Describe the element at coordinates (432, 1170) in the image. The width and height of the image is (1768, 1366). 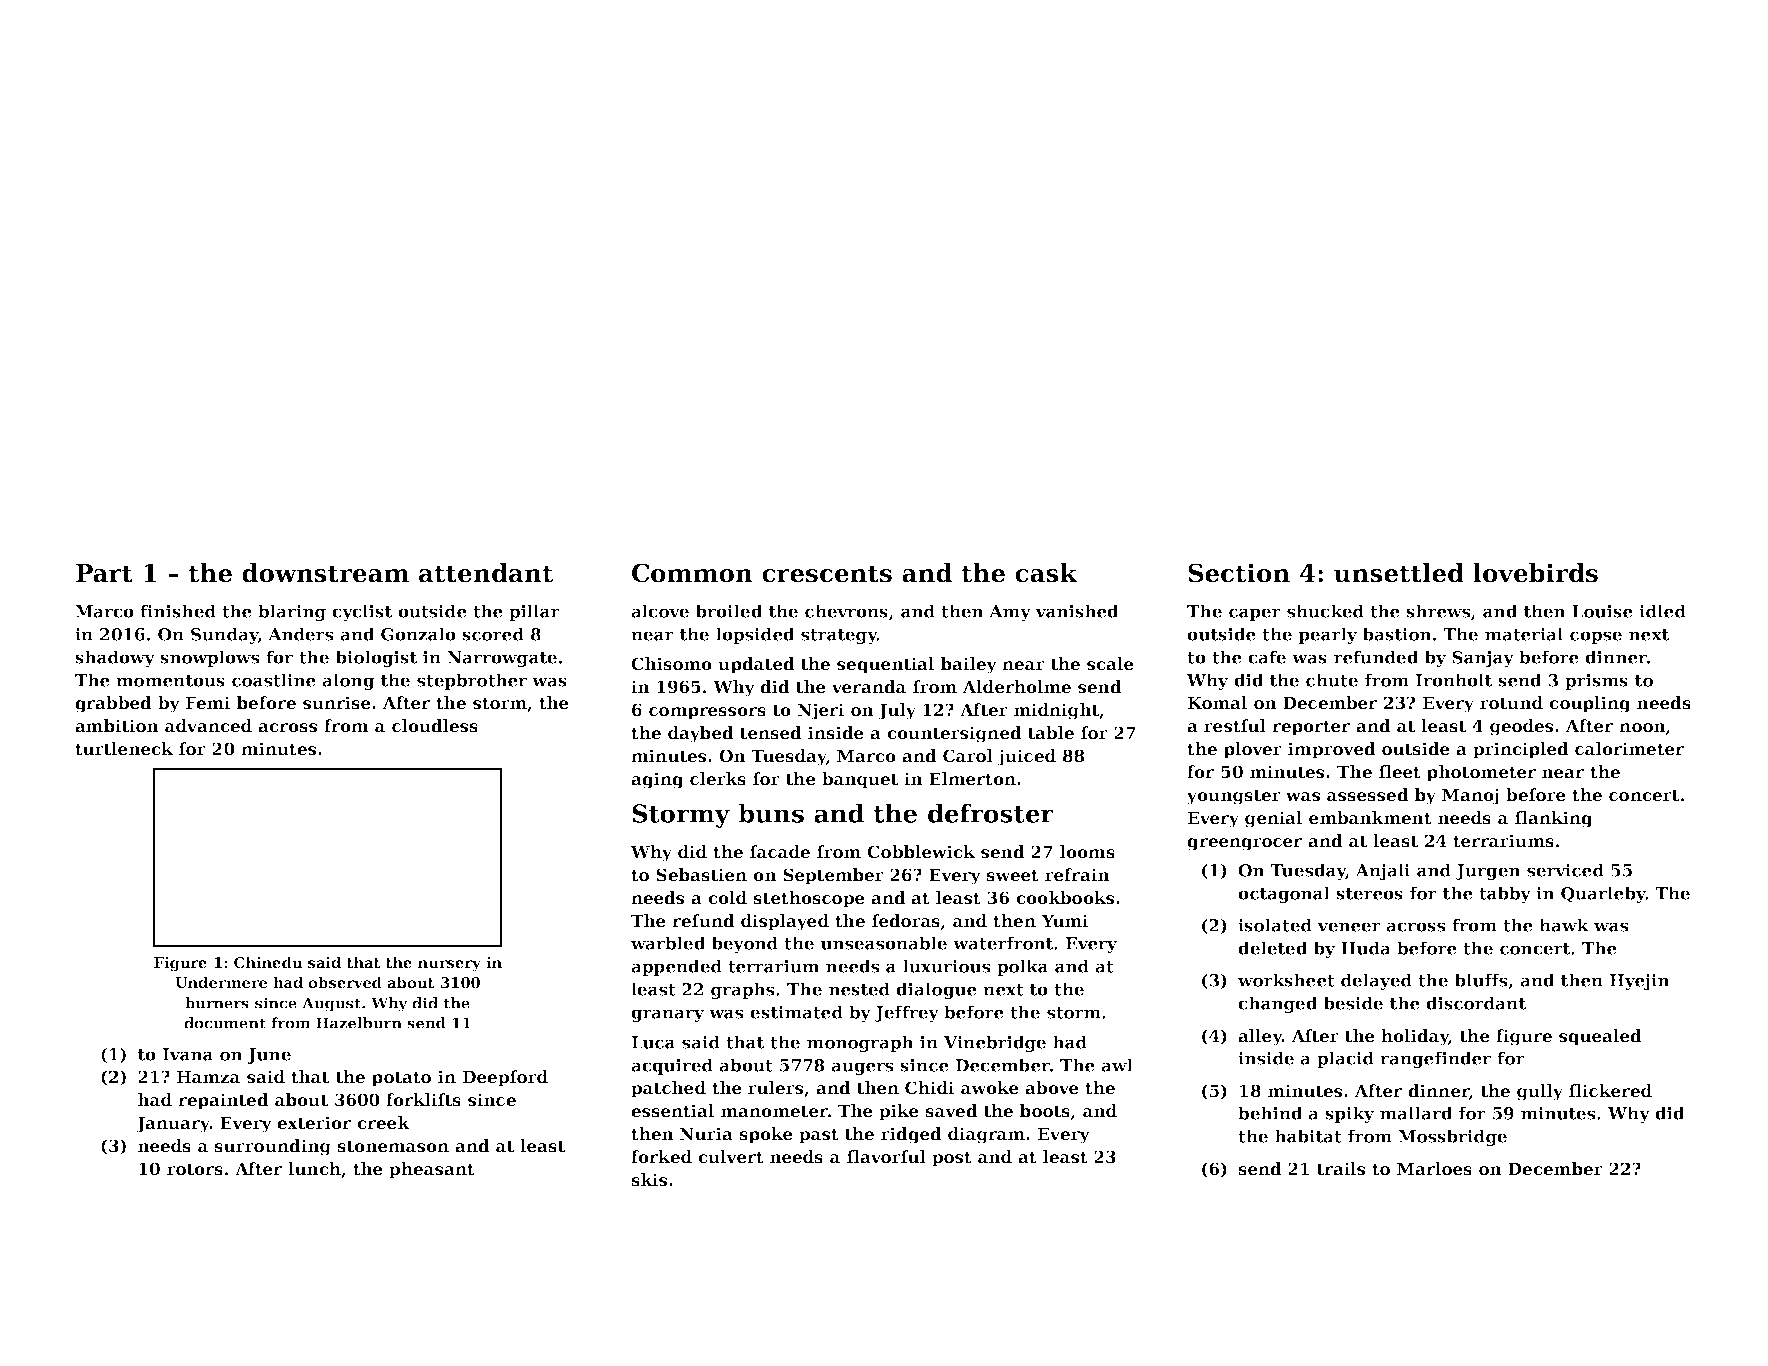
I see `pheasant` at that location.
